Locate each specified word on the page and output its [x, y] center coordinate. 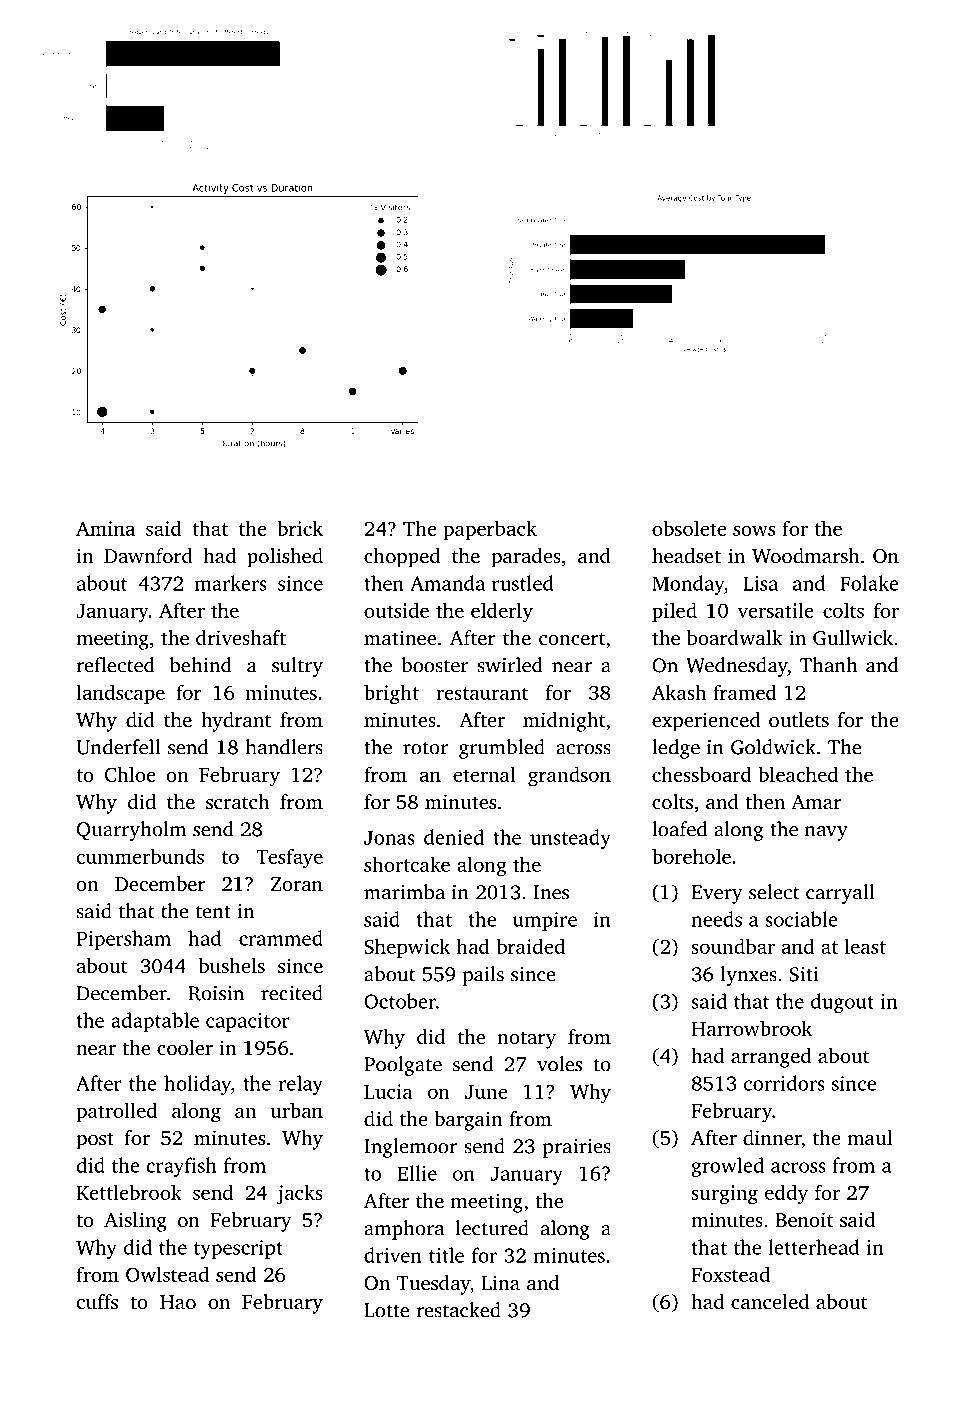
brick [300, 528]
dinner [772, 1137]
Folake [869, 583]
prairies [577, 1148]
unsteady [570, 839]
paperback [490, 530]
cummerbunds [140, 856]
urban [296, 1110]
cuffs [97, 1301]
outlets [799, 719]
